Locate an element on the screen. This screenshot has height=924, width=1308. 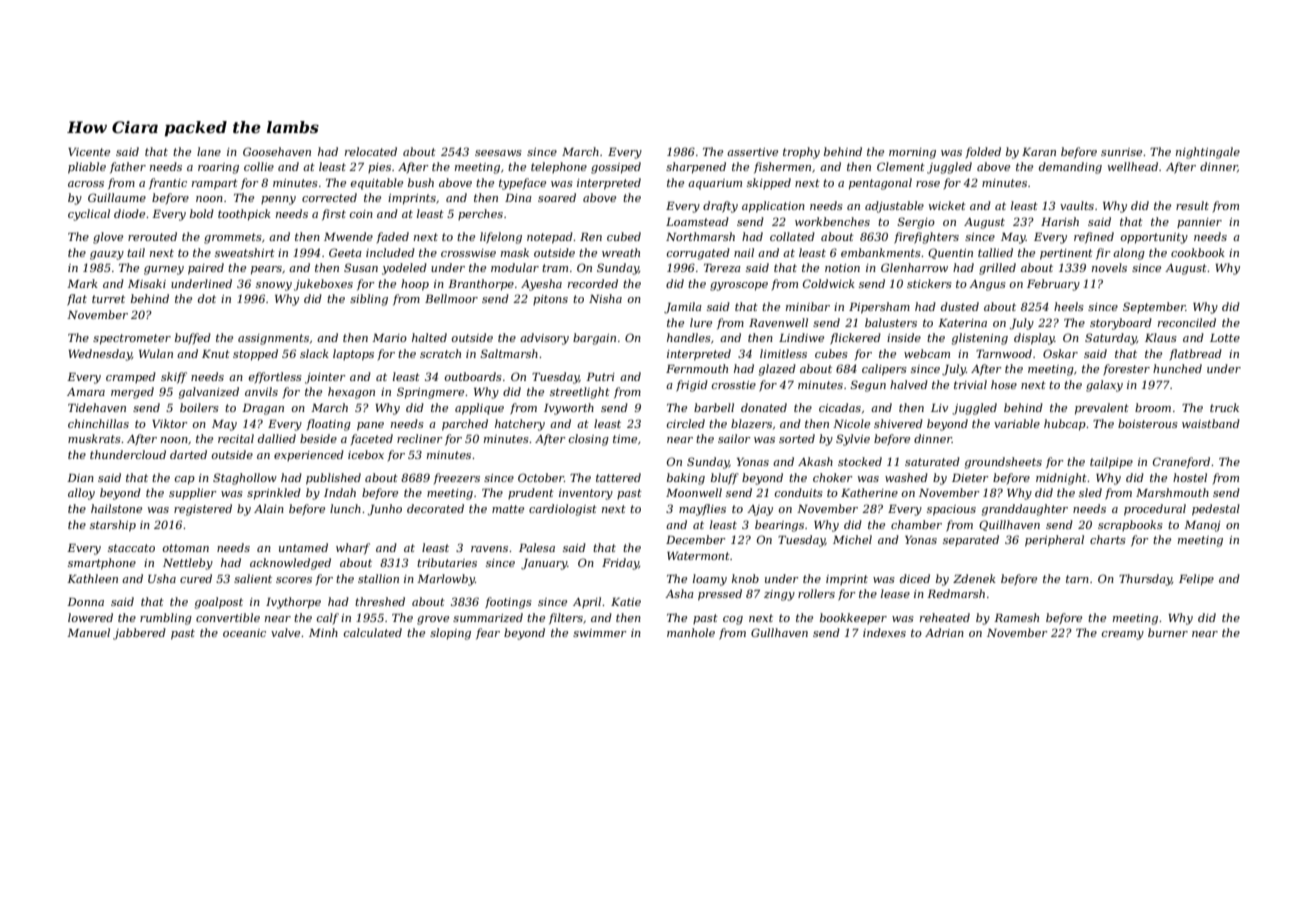
folded is located at coordinates (983, 152).
